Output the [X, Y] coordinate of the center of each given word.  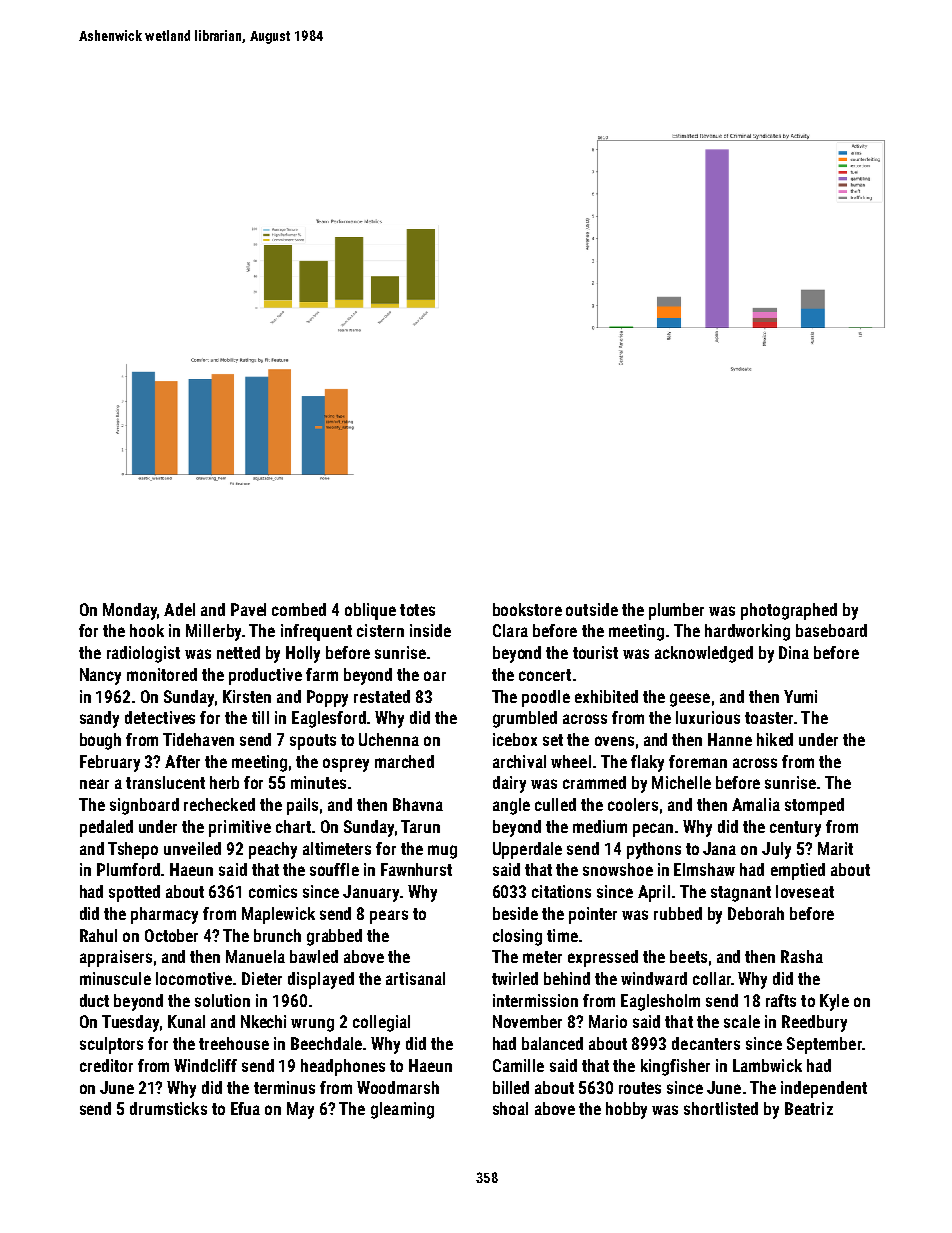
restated [382, 696]
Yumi [800, 696]
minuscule [115, 978]
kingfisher [675, 1067]
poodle [546, 698]
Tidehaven [198, 739]
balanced [552, 1043]
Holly [303, 654]
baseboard [831, 630]
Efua [245, 1108]
